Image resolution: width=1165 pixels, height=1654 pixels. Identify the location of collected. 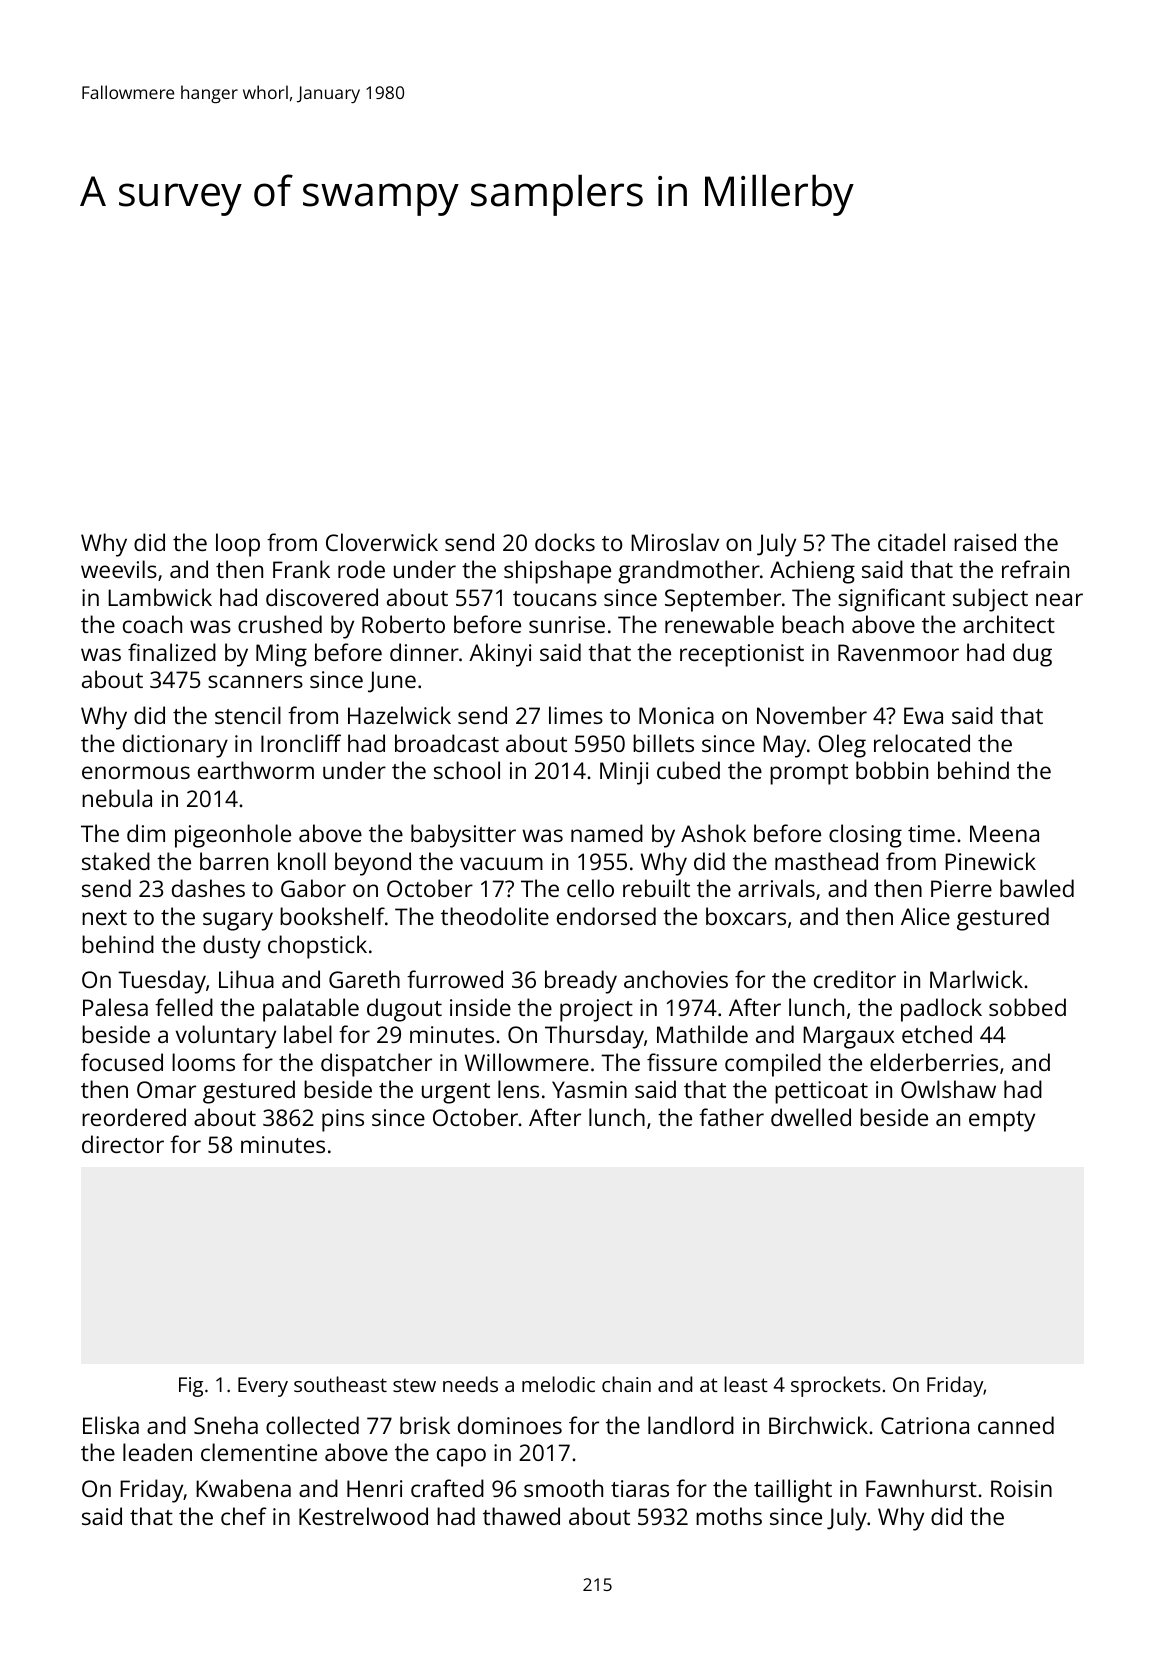
(312, 1425).
